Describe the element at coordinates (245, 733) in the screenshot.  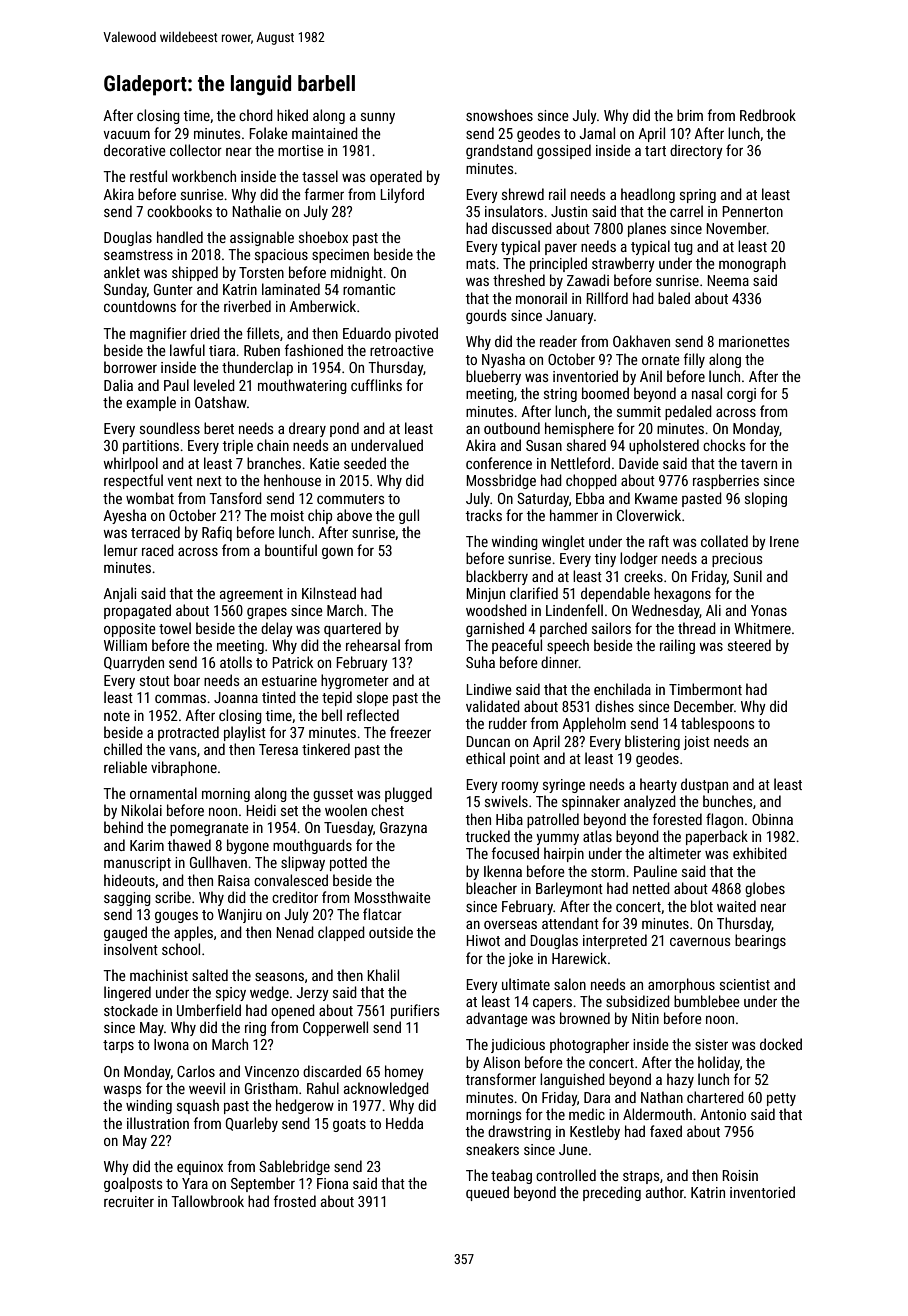
I see `playlist` at that location.
